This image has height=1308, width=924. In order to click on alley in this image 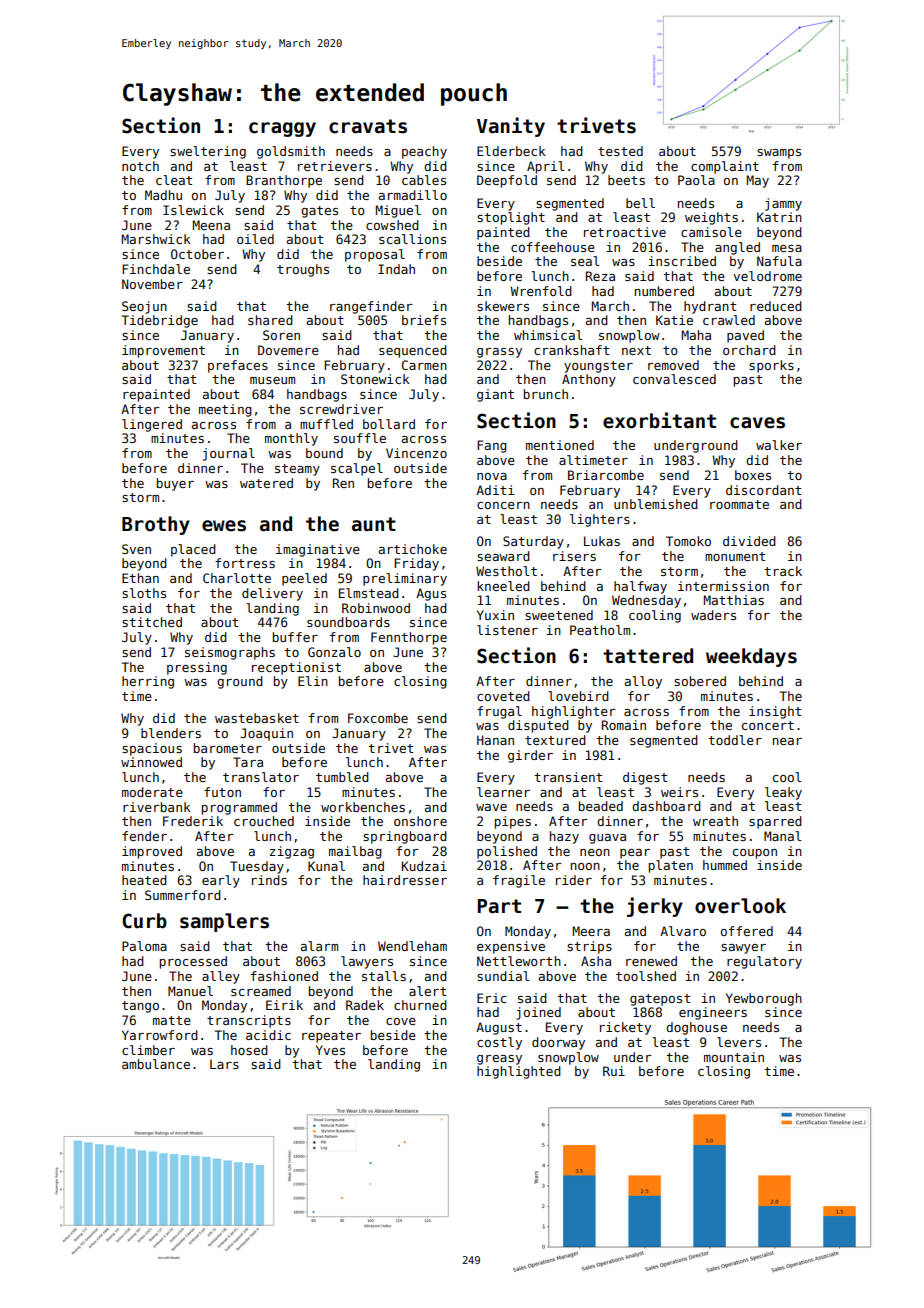, I will do `click(221, 977)`.
